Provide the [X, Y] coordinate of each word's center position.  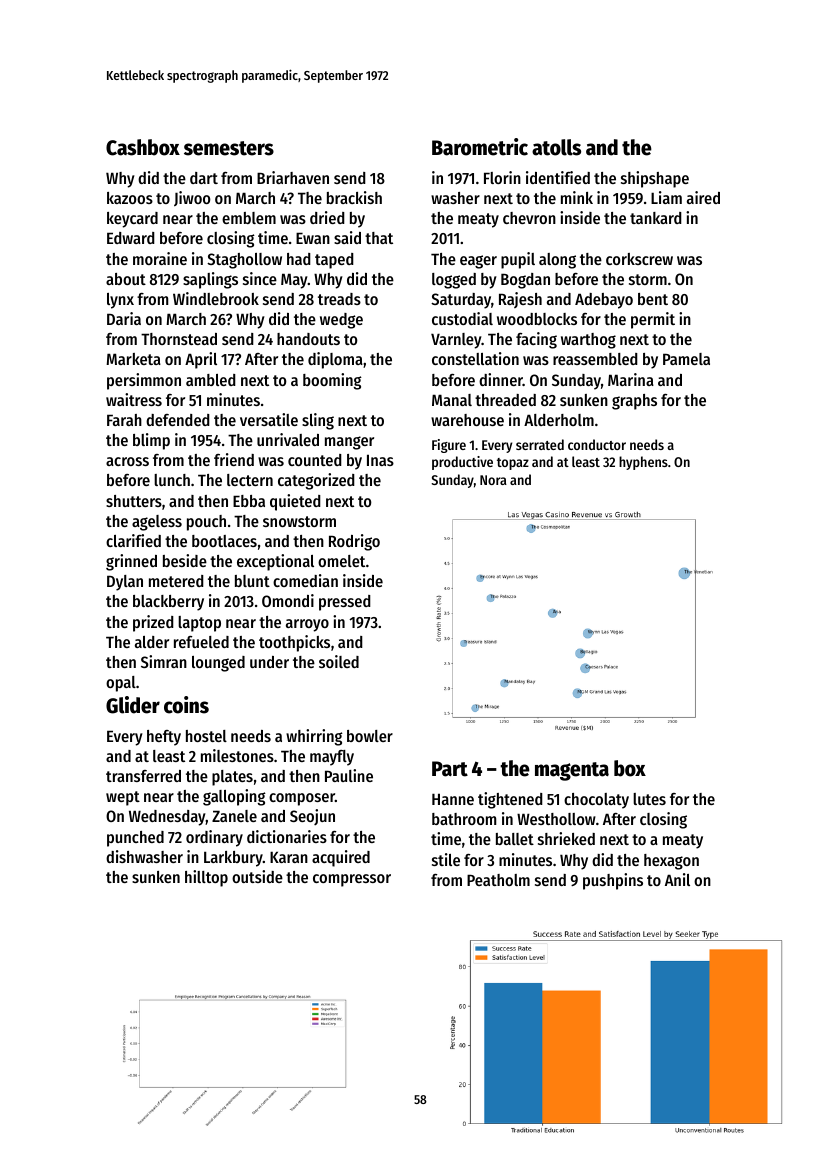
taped [334, 261]
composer [302, 799]
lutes [649, 799]
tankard [656, 218]
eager [478, 262]
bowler [370, 736]
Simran [164, 661]
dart [204, 178]
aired [703, 197]
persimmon [144, 381]
